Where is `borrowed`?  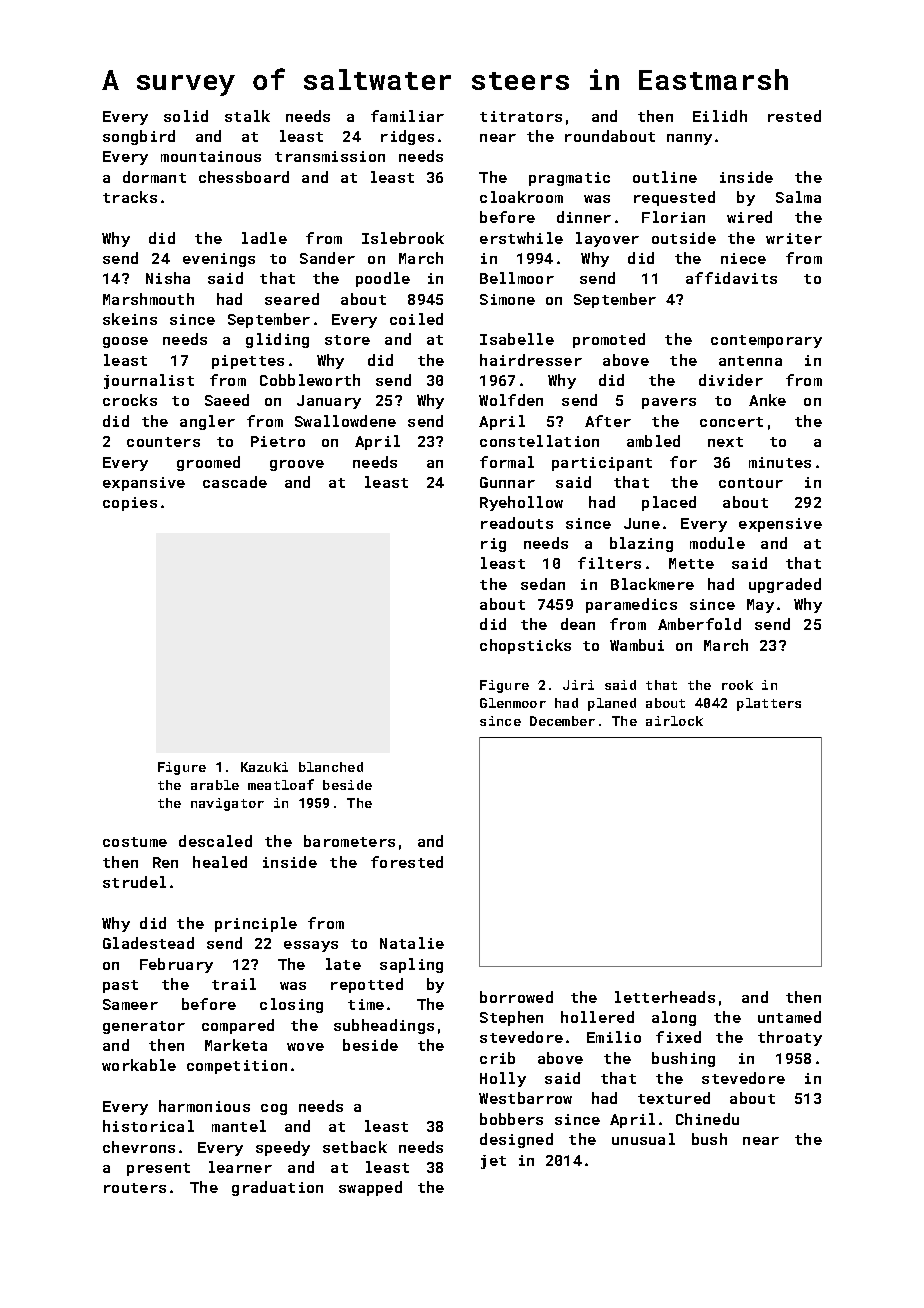
borrowed is located at coordinates (516, 997).
